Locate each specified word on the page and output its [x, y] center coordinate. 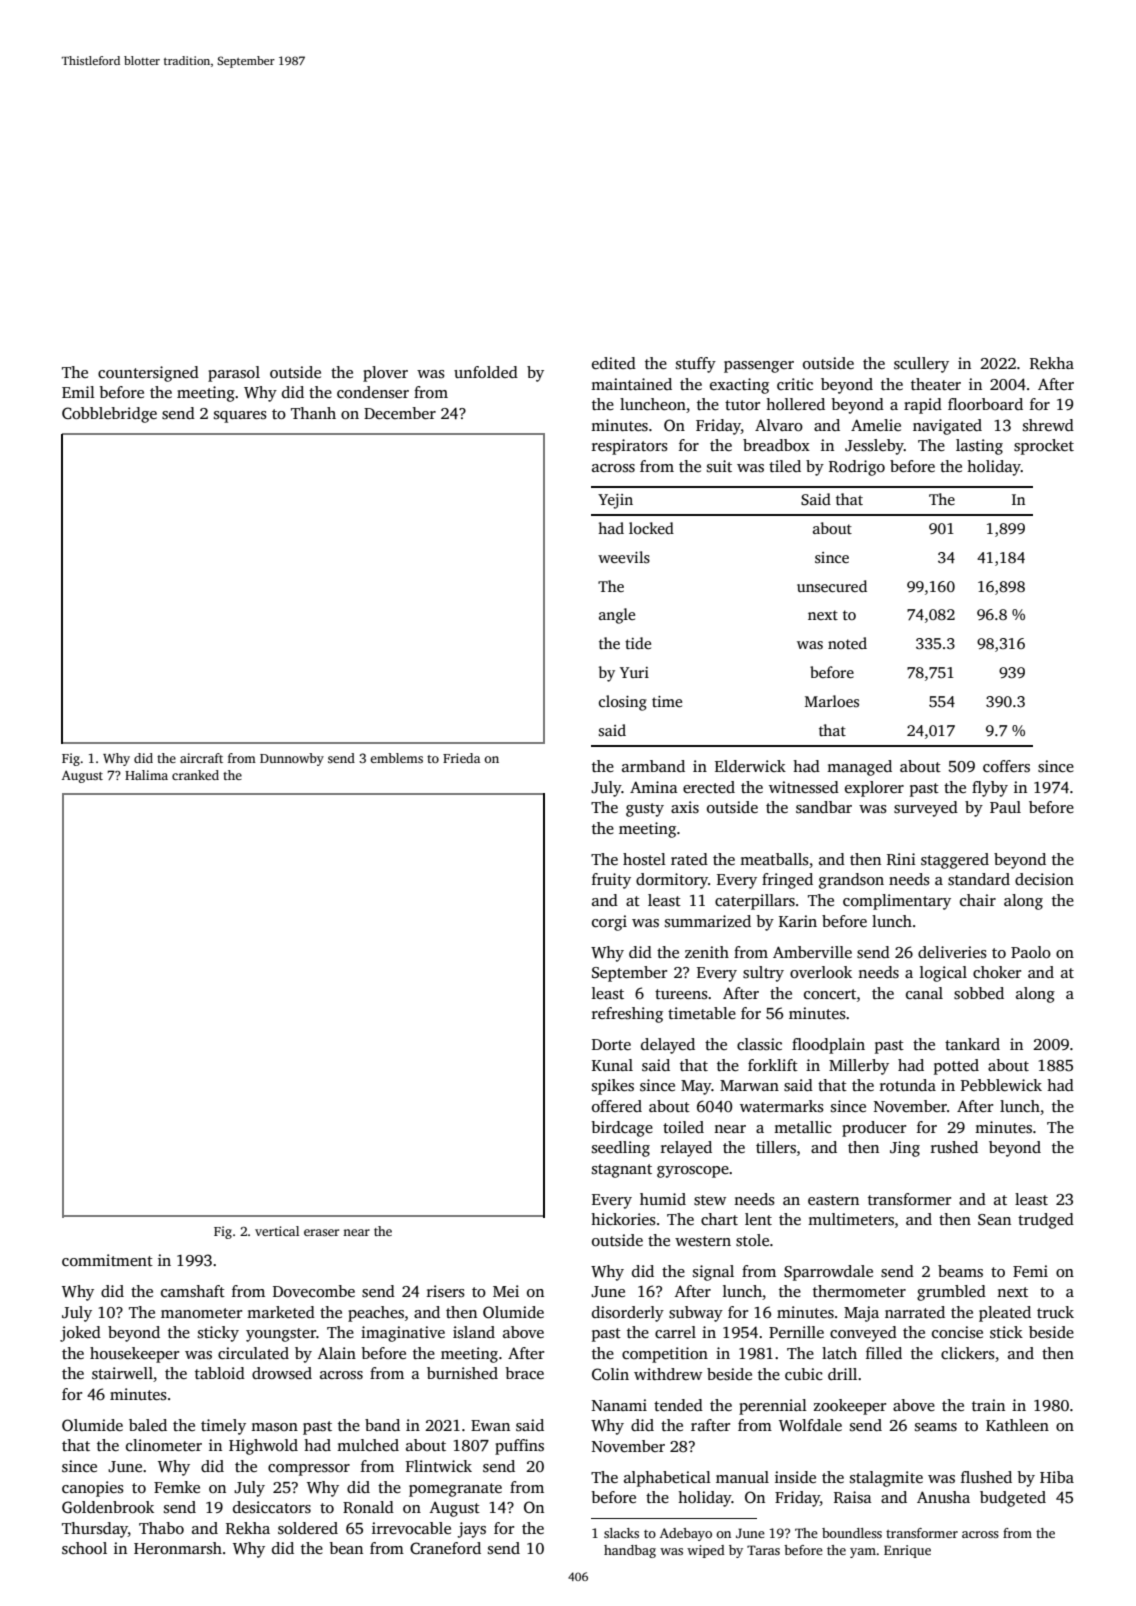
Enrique [907, 1551]
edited [614, 363]
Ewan [490, 1425]
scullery [921, 365]
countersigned [148, 374]
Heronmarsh [178, 1548]
